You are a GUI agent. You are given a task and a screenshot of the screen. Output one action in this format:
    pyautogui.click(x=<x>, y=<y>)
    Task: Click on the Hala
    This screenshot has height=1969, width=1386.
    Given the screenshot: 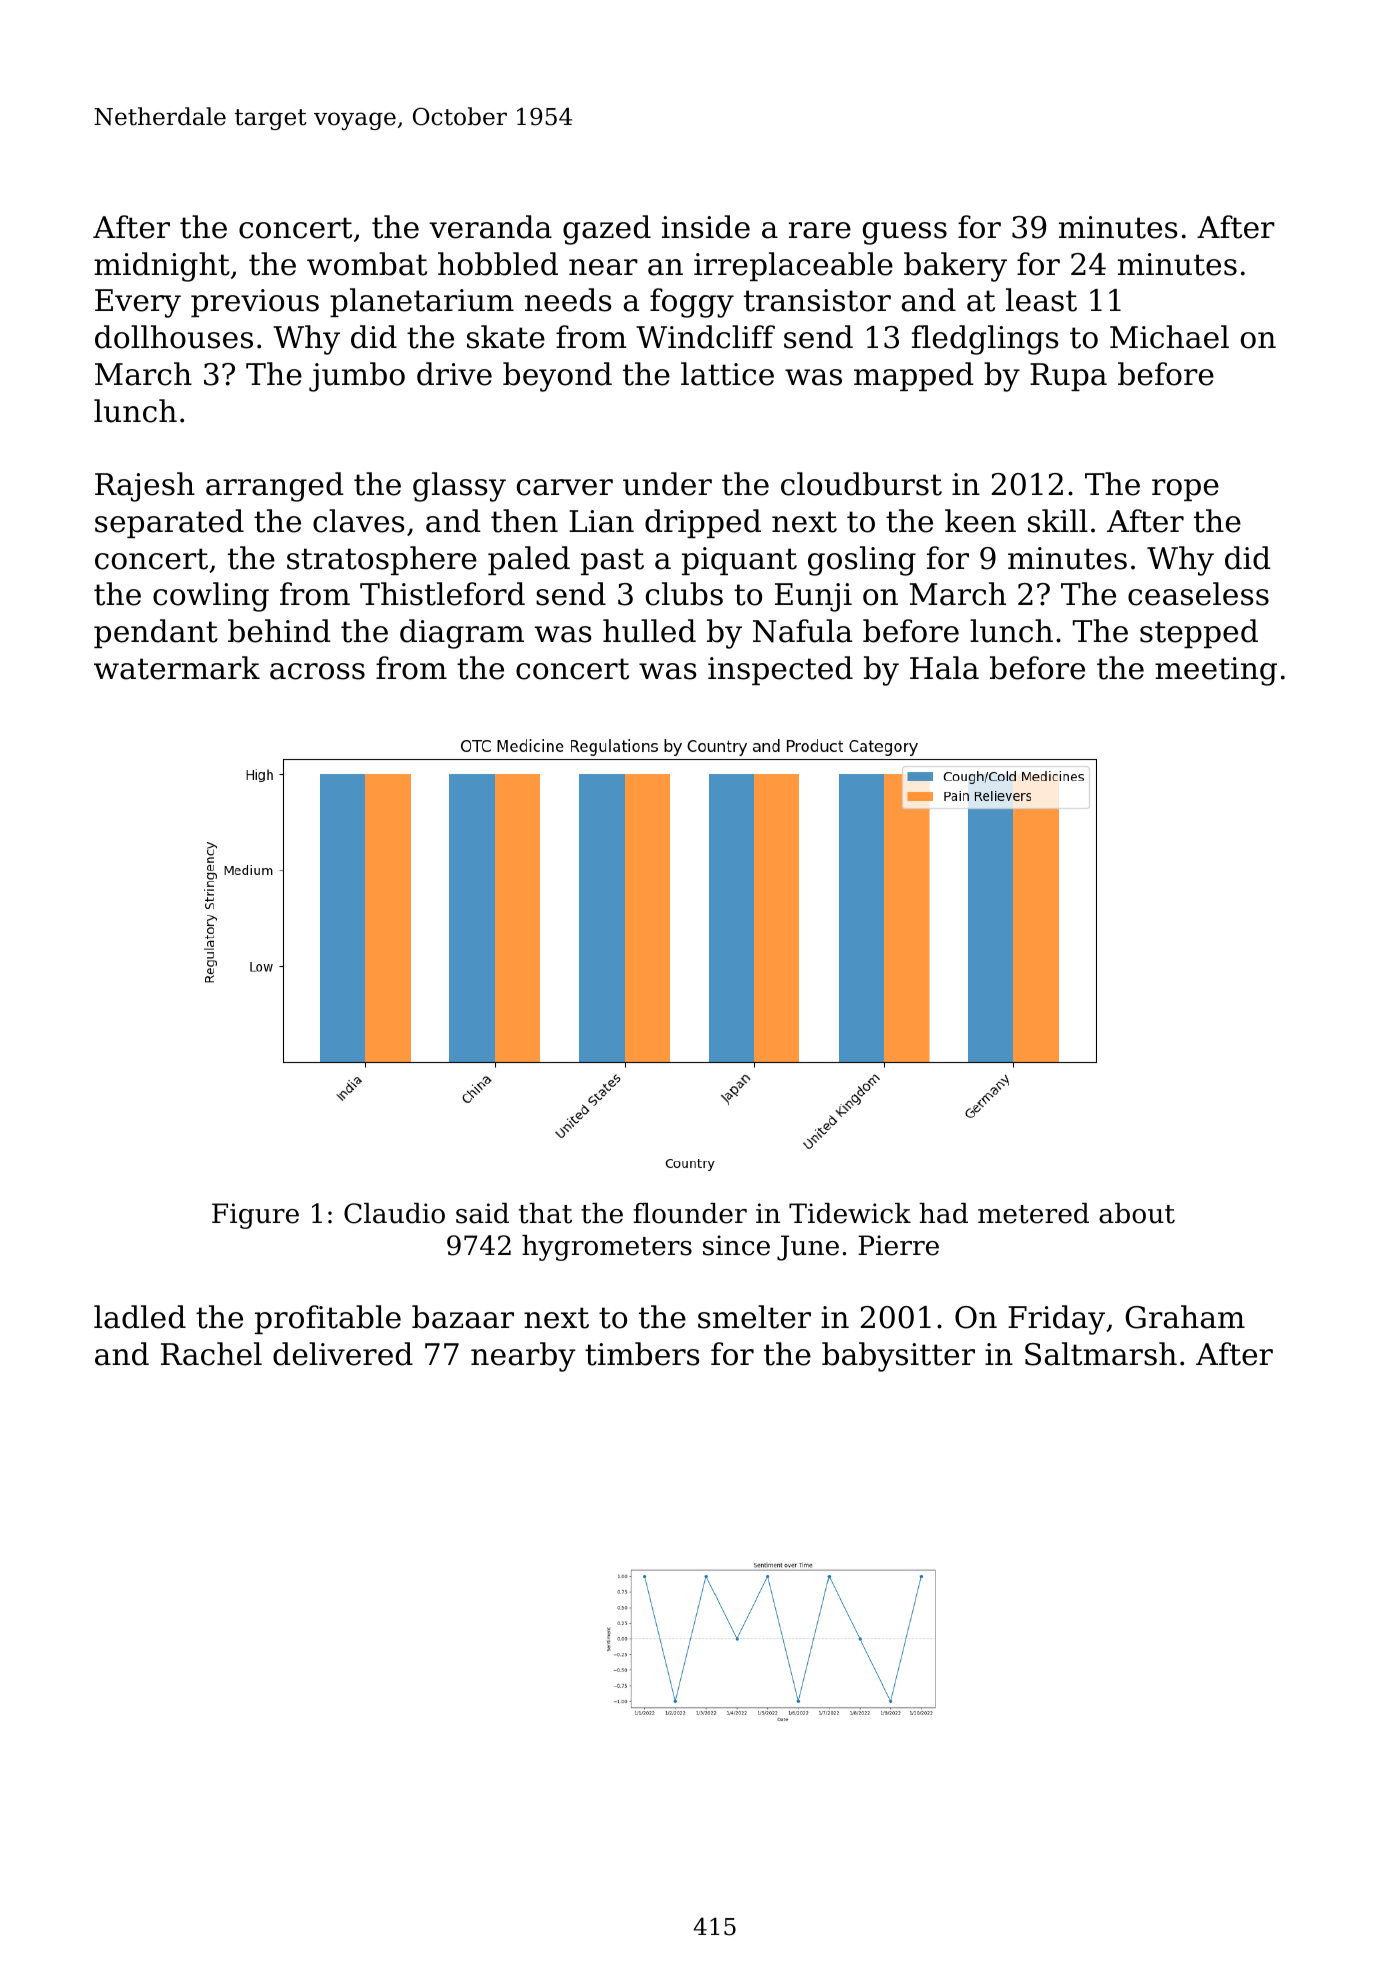 What is the action you would take?
    pyautogui.click(x=944, y=668)
